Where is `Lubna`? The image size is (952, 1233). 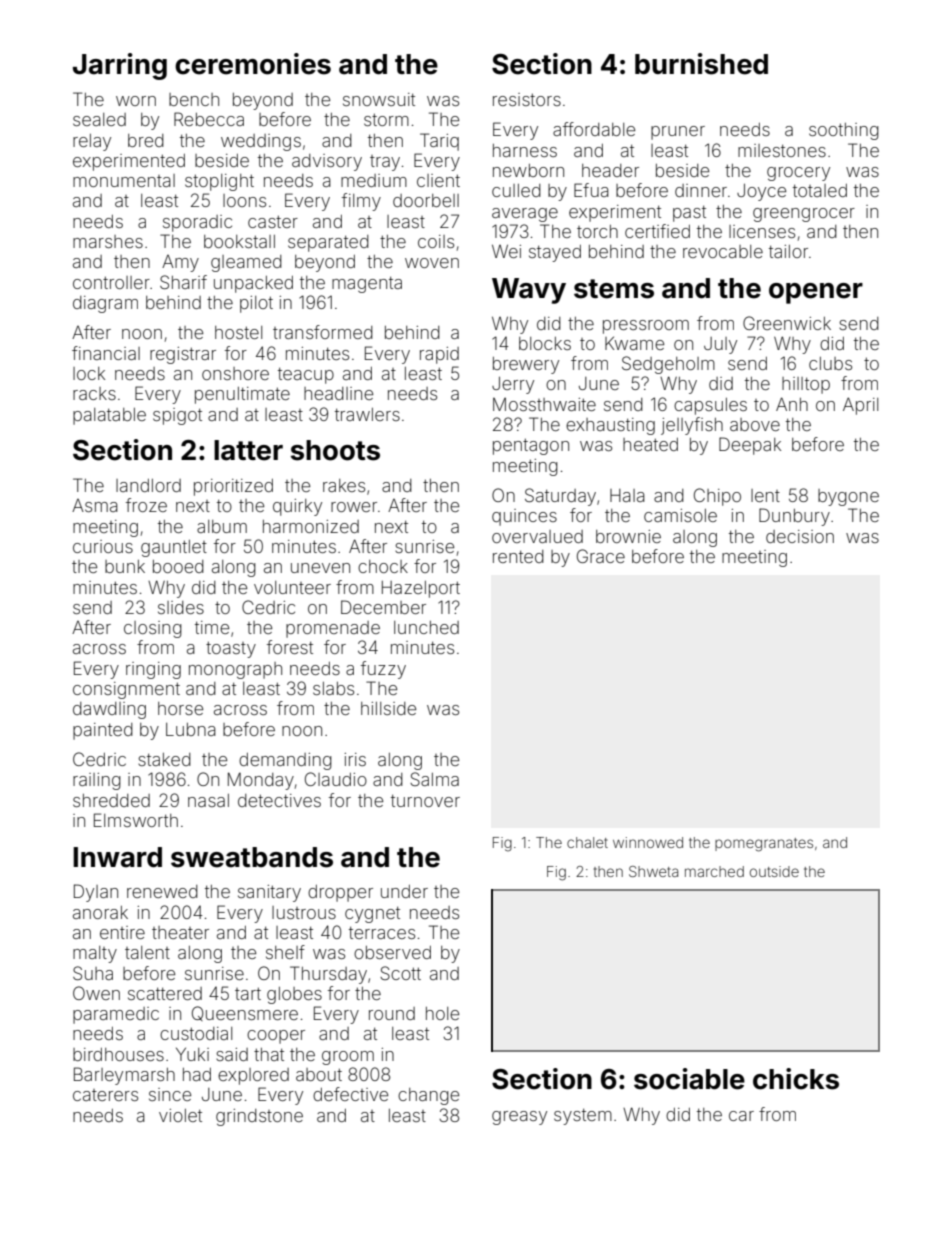
Lubna is located at coordinates (191, 729).
